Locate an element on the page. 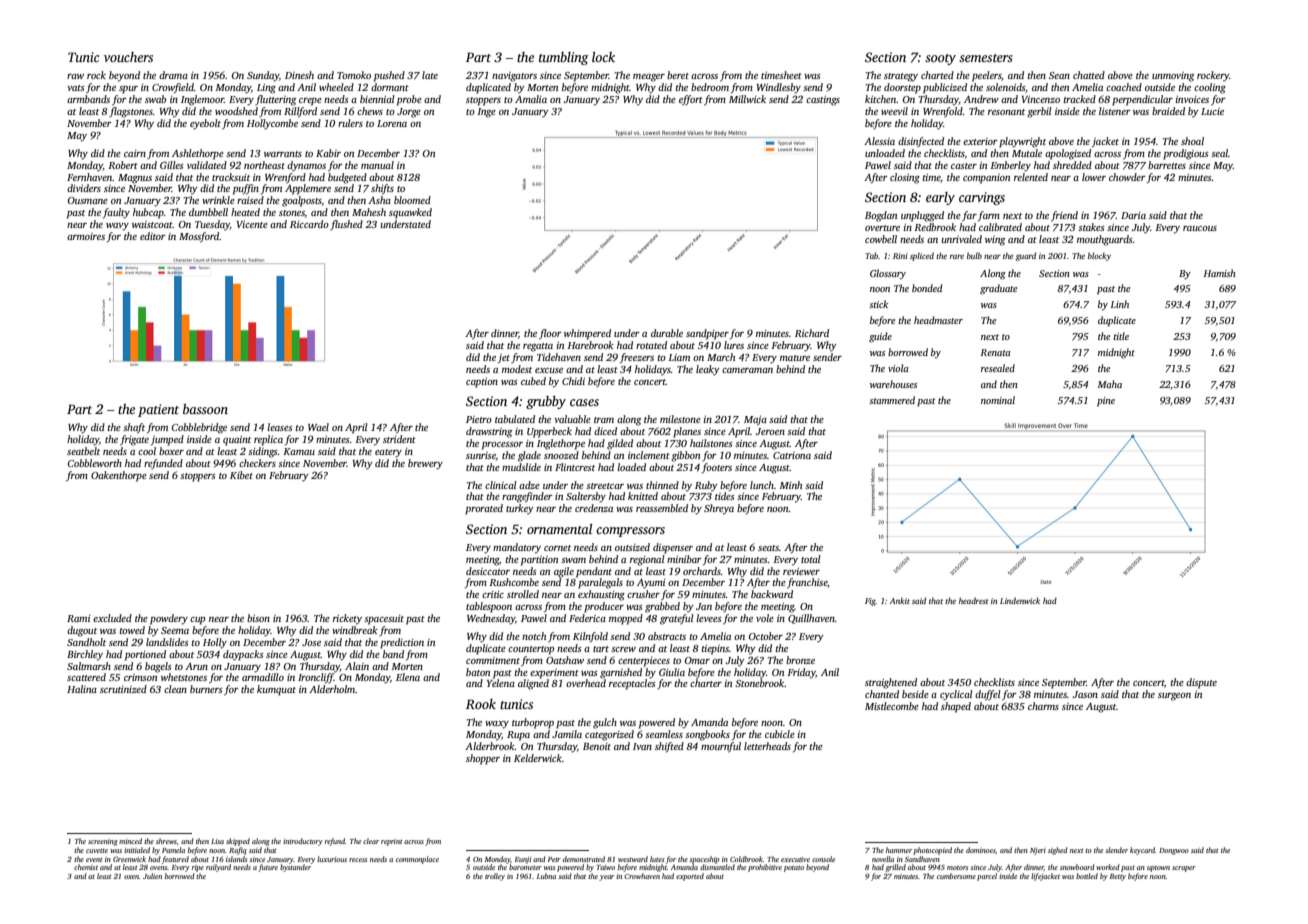 The image size is (1308, 924). mature is located at coordinates (795, 358).
